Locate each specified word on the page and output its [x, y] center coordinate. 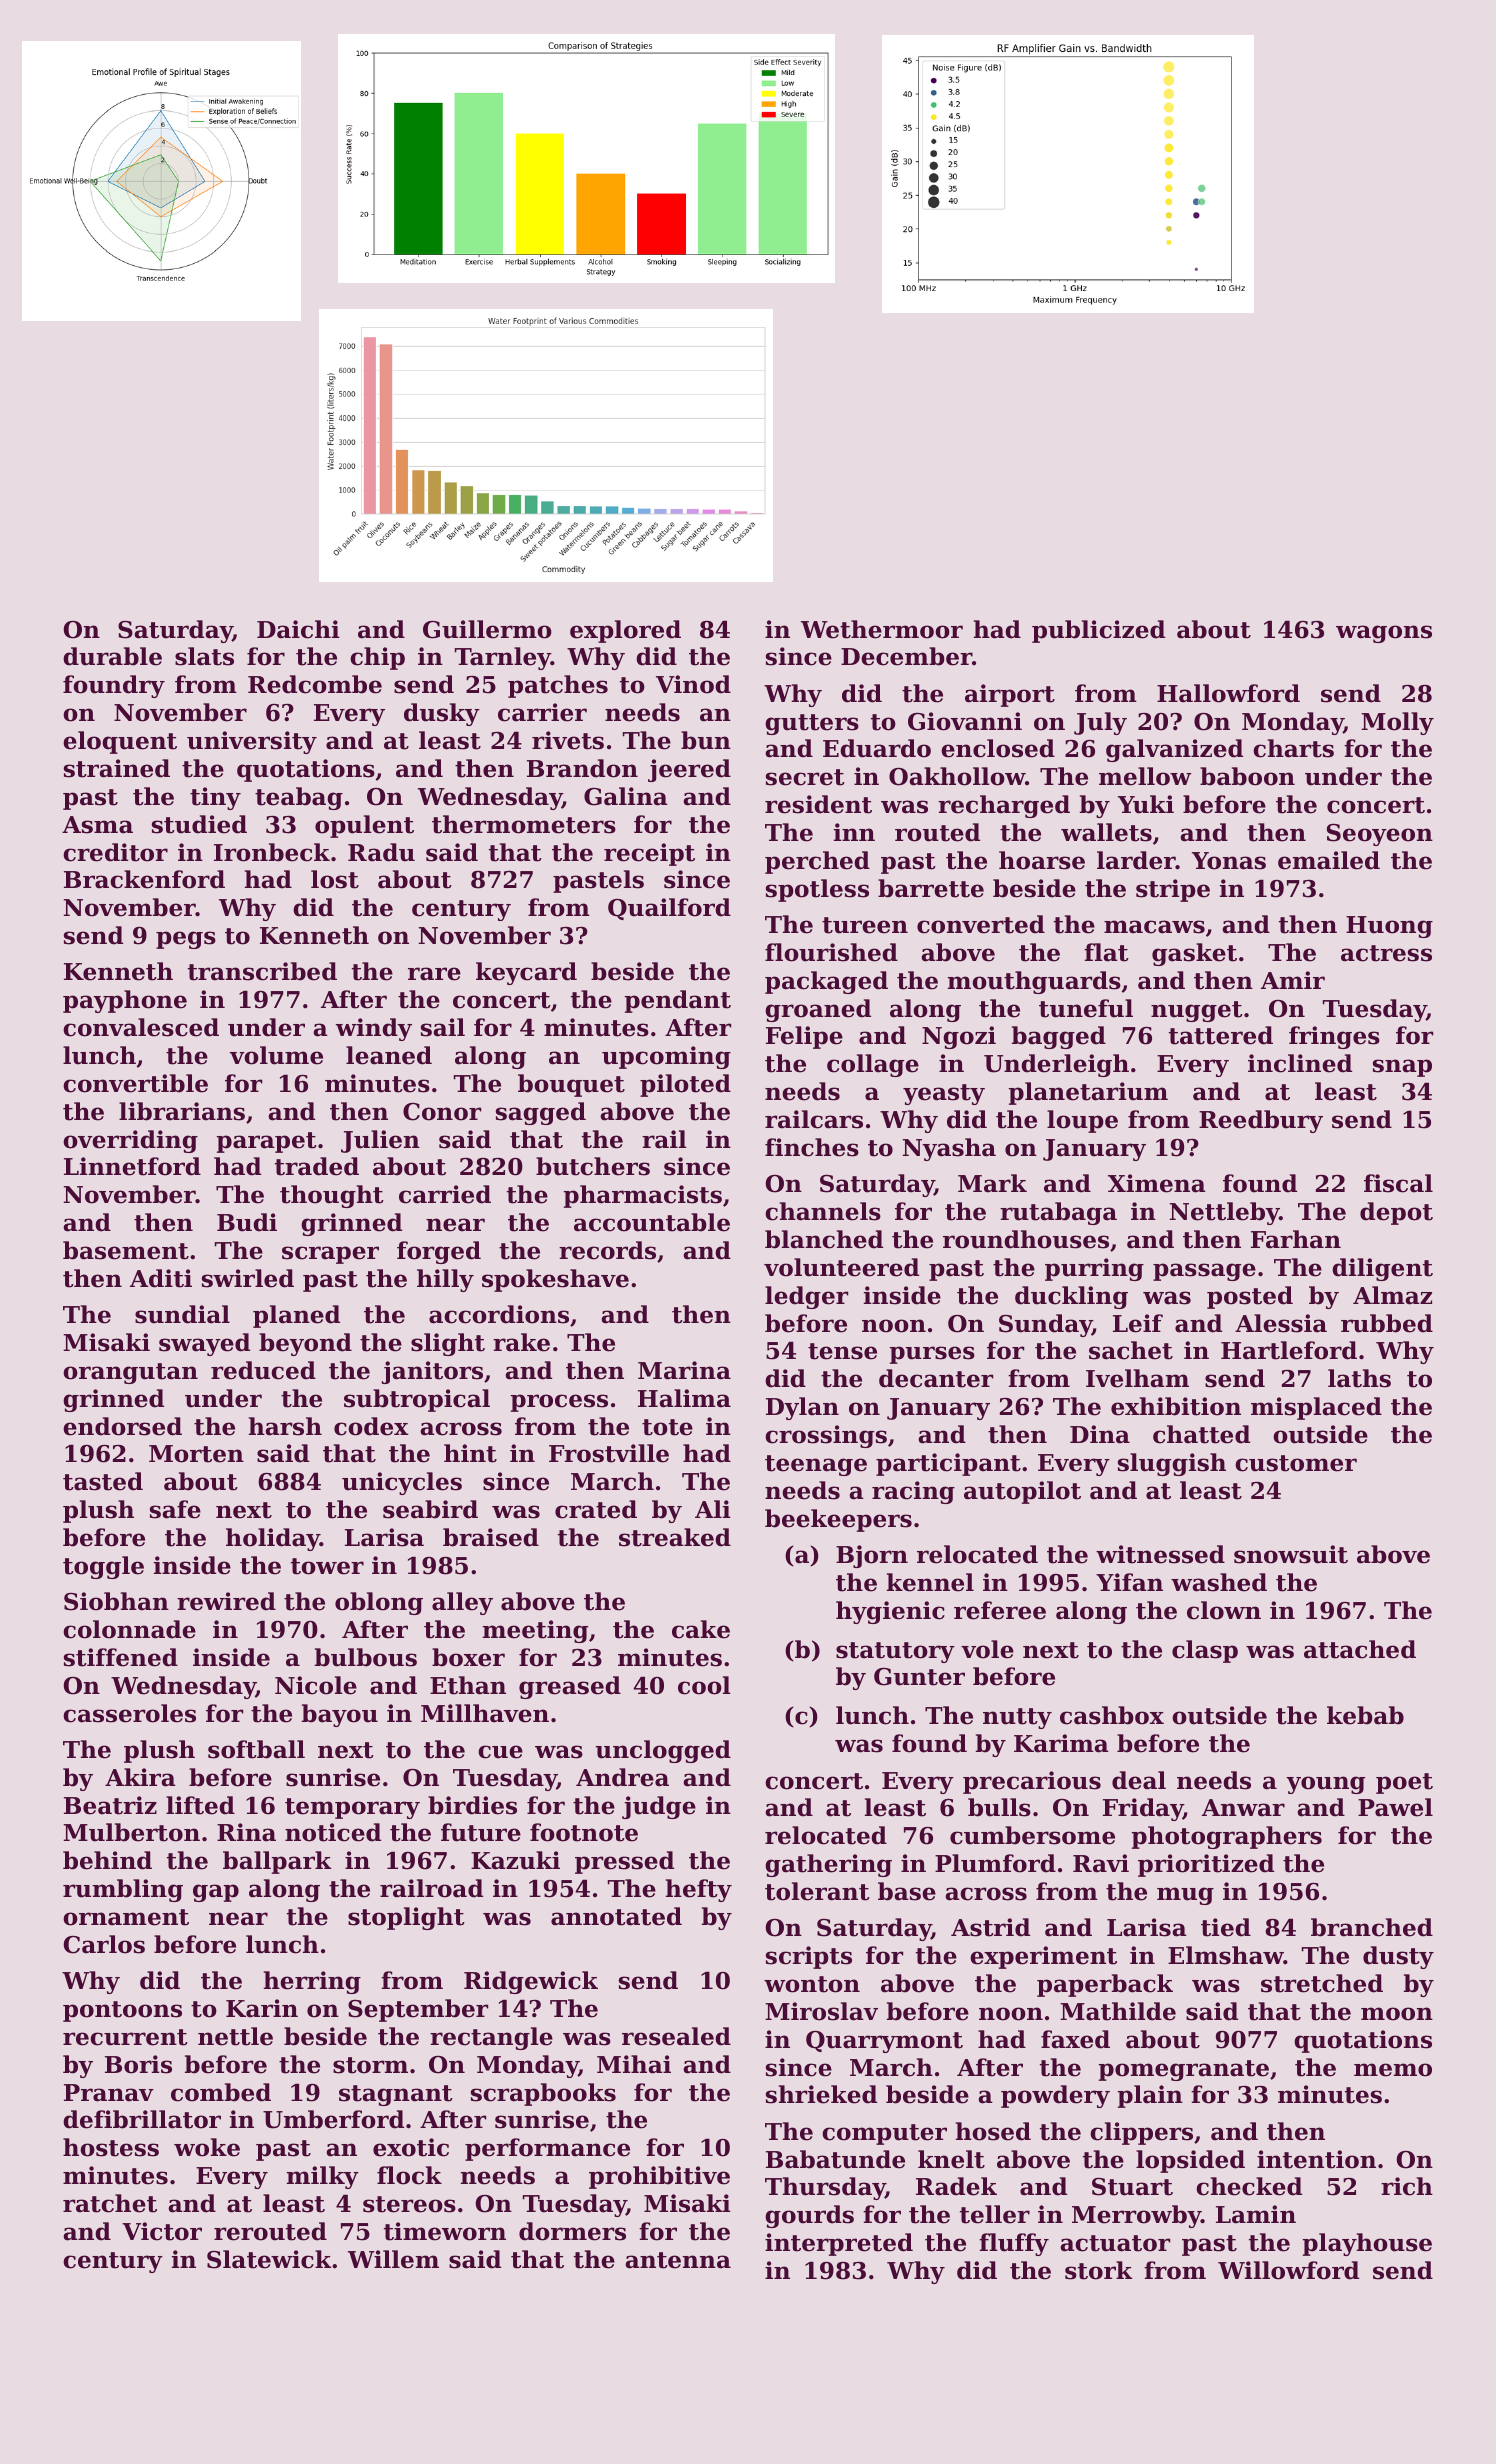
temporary [352, 1808]
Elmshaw [1226, 1955]
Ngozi [959, 1037]
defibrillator [142, 2119]
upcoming [666, 1057]
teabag [299, 798]
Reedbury [1261, 1121]
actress [1386, 953]
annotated [616, 1916]
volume [276, 1055]
